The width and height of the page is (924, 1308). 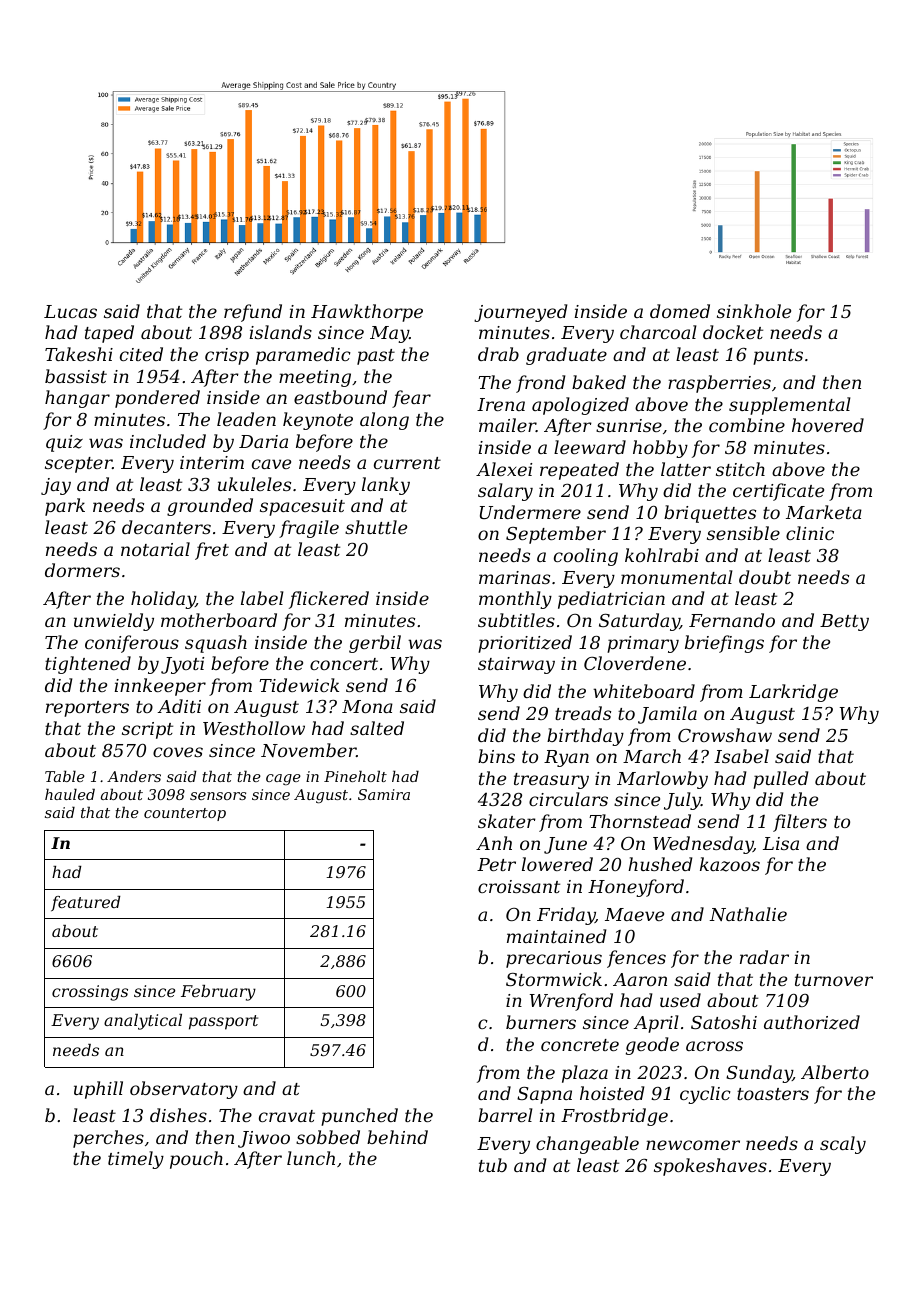 I want to click on featured, so click(x=86, y=903).
